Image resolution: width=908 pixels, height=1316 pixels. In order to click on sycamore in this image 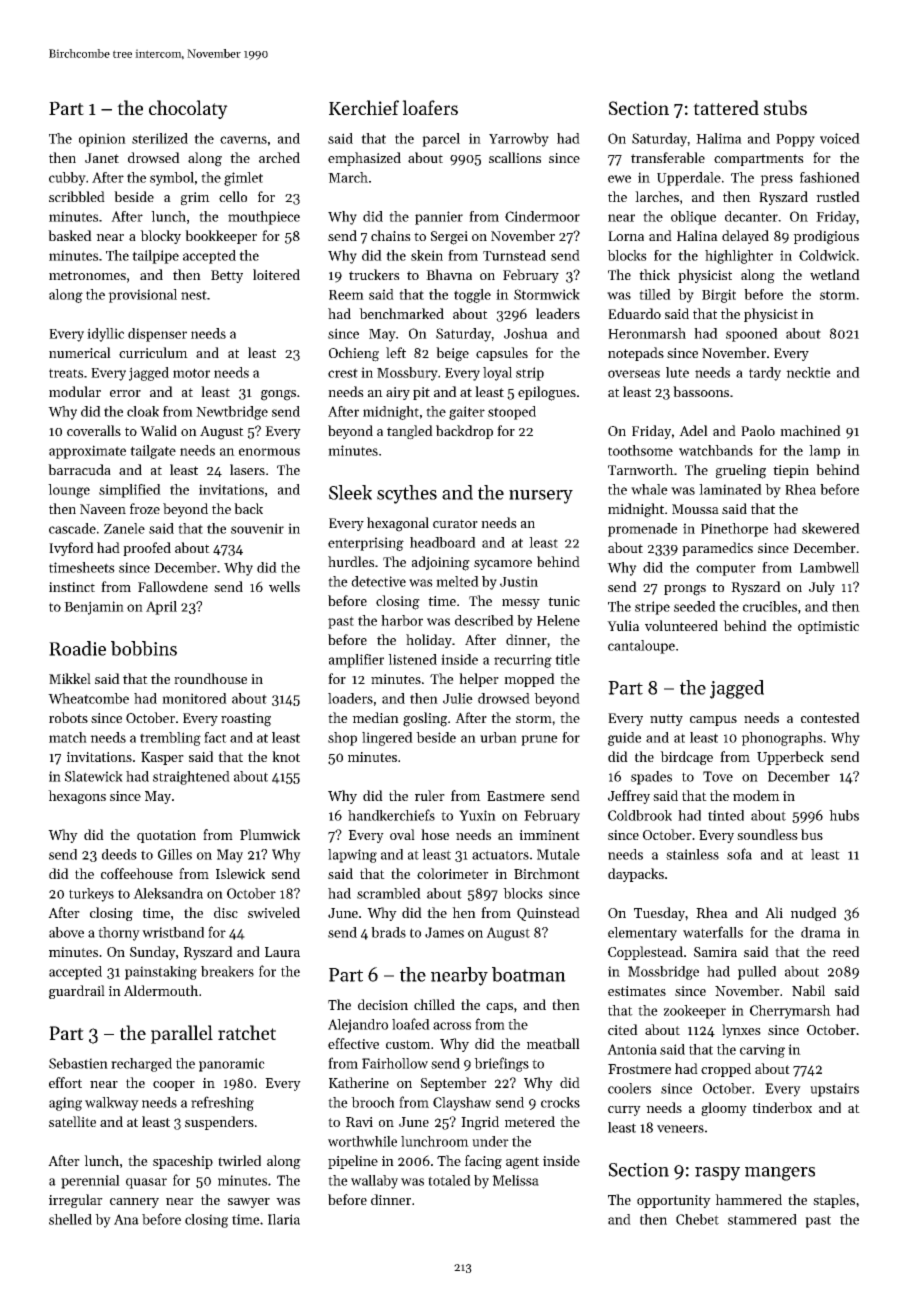, I will do `click(503, 565)`.
